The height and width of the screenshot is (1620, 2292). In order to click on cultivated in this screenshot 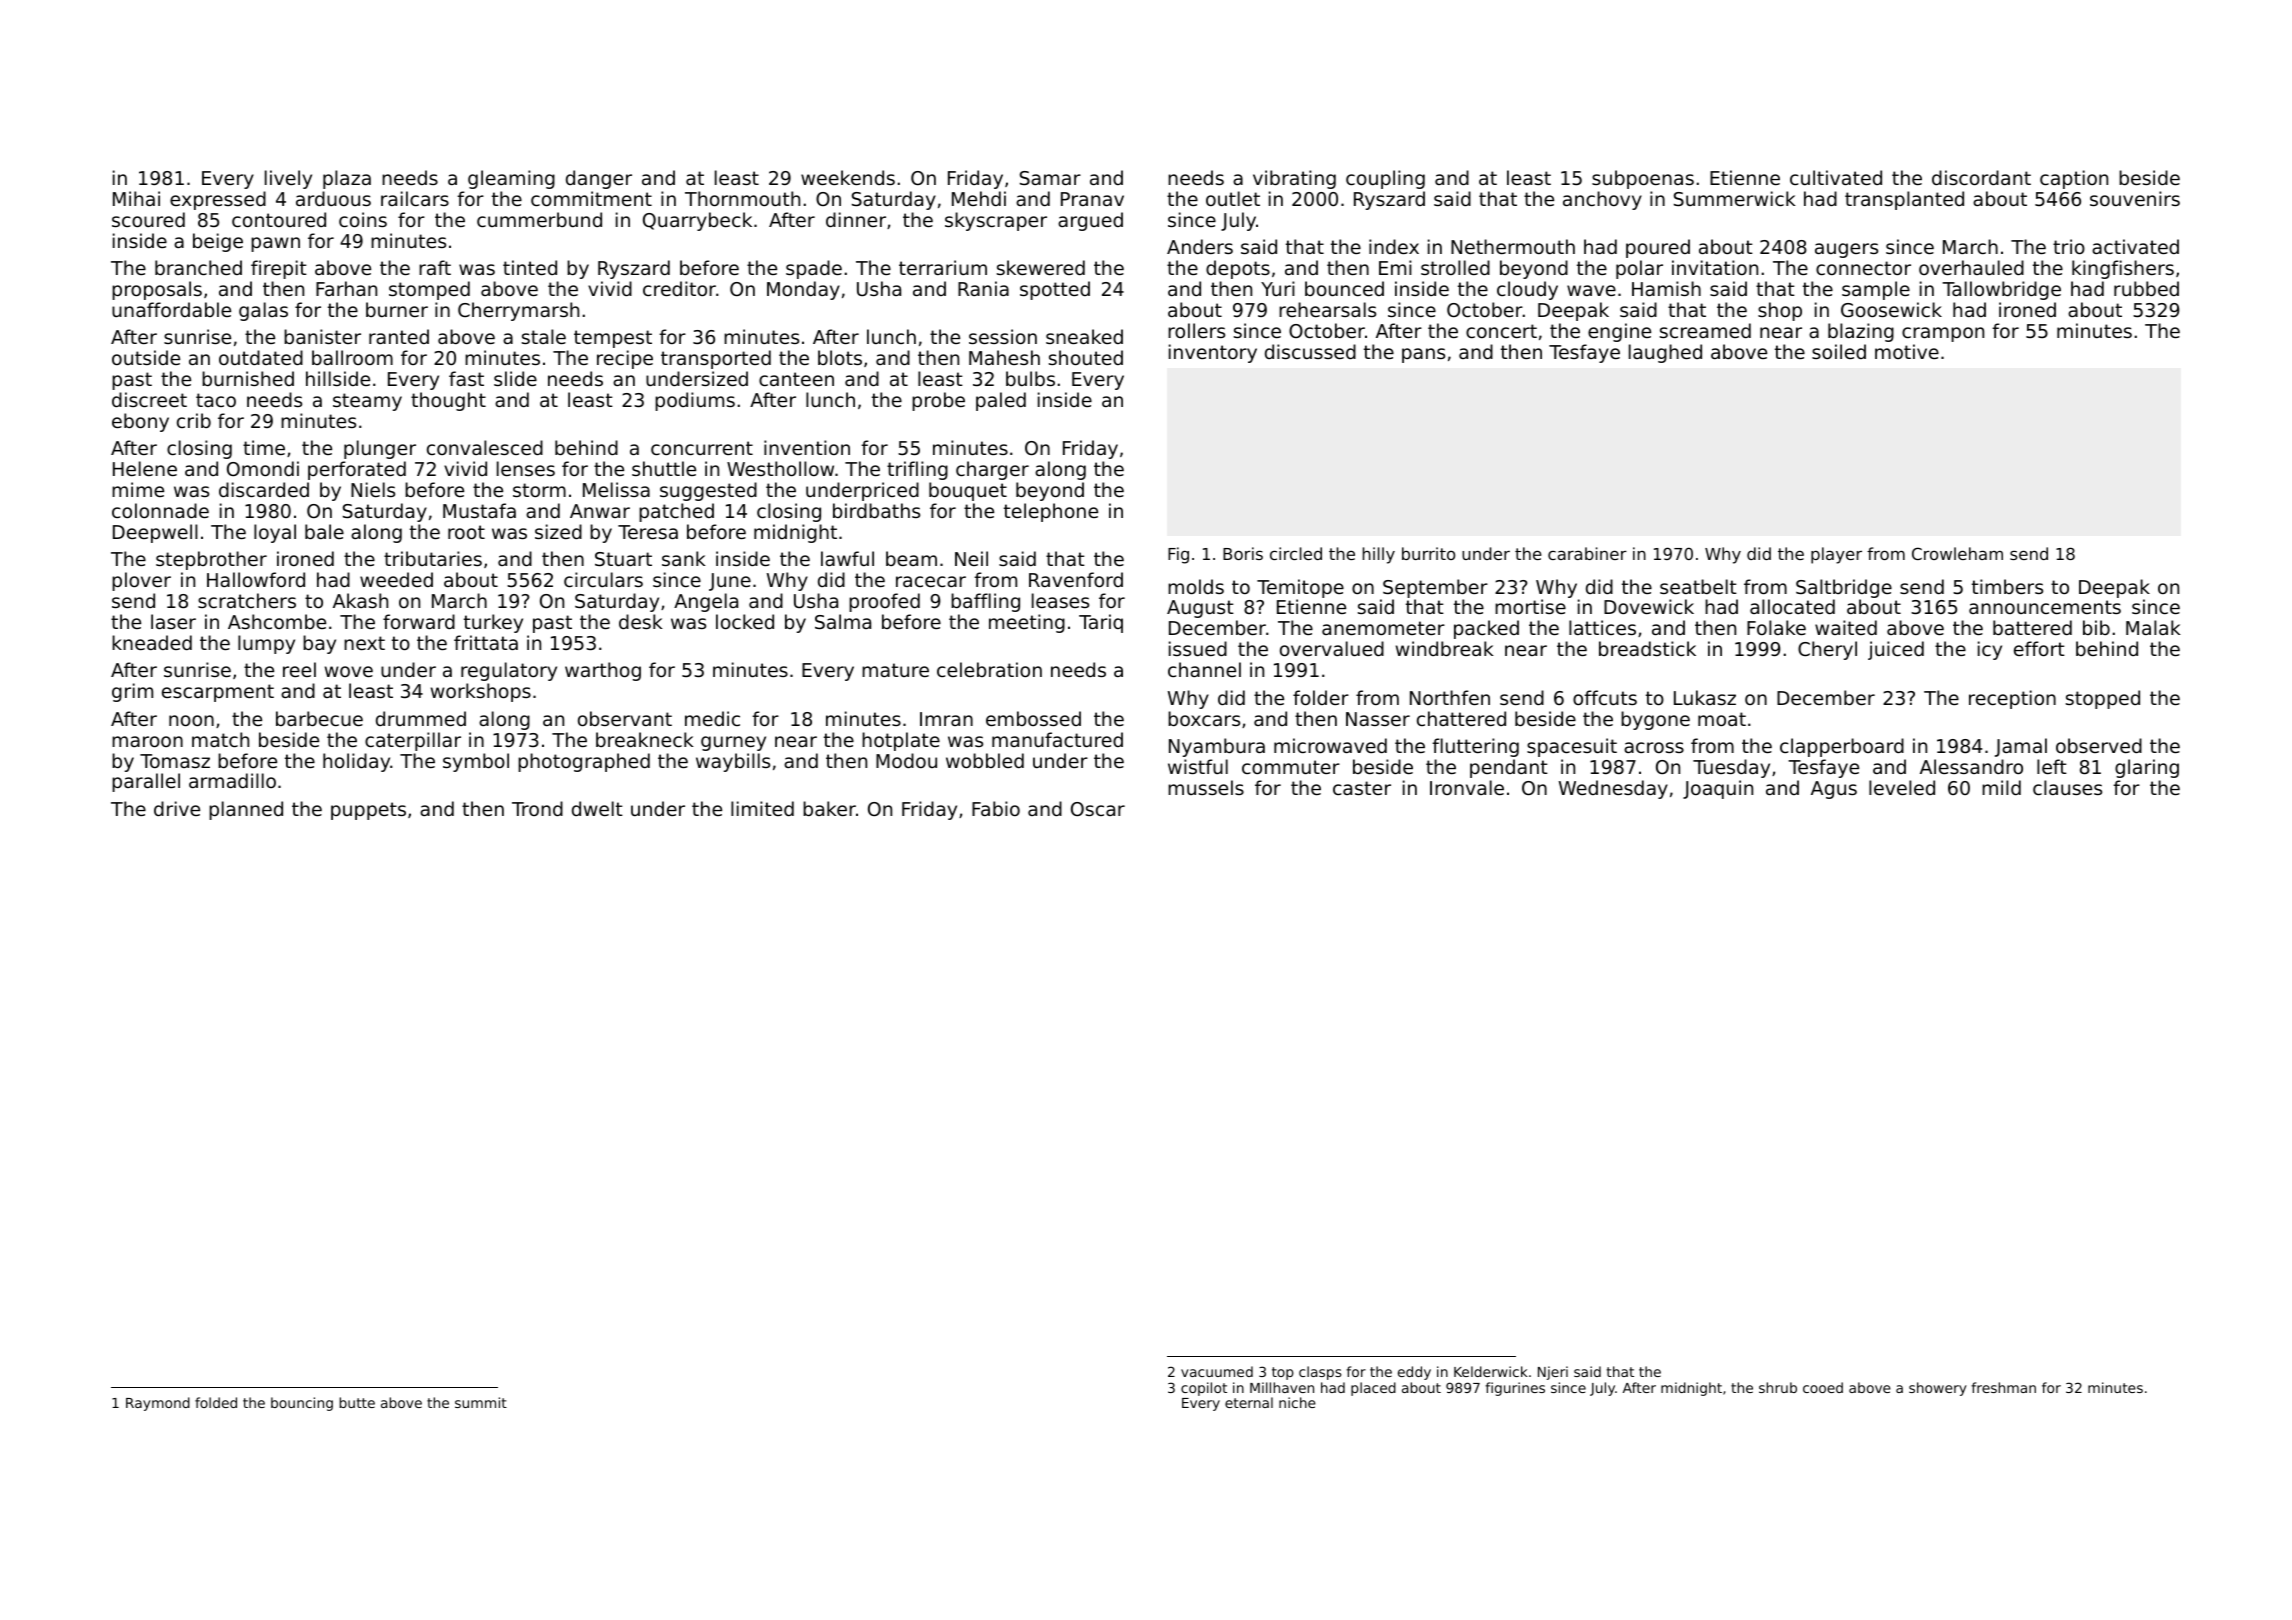, I will do `click(1836, 177)`.
